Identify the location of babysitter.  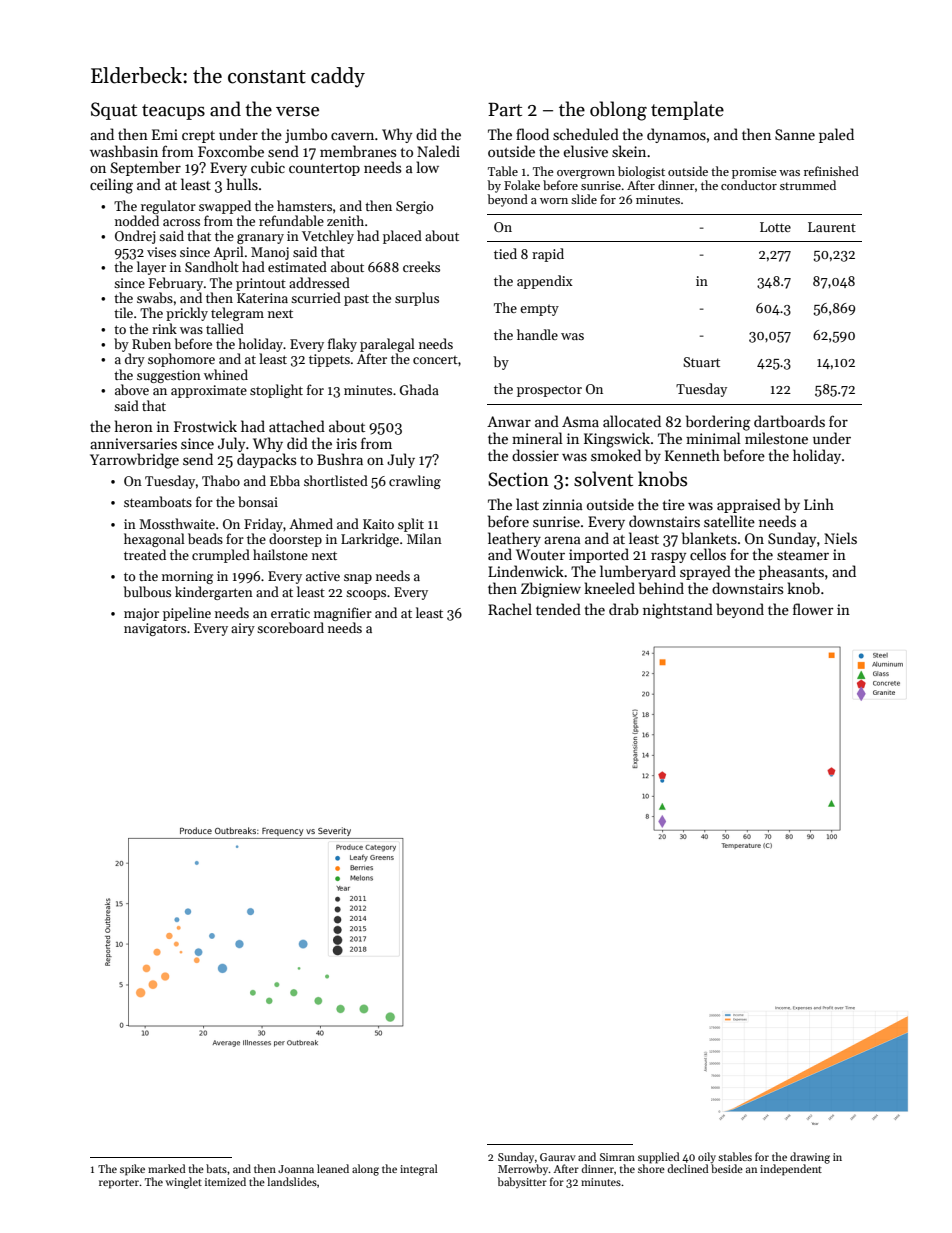
(522, 1182).
